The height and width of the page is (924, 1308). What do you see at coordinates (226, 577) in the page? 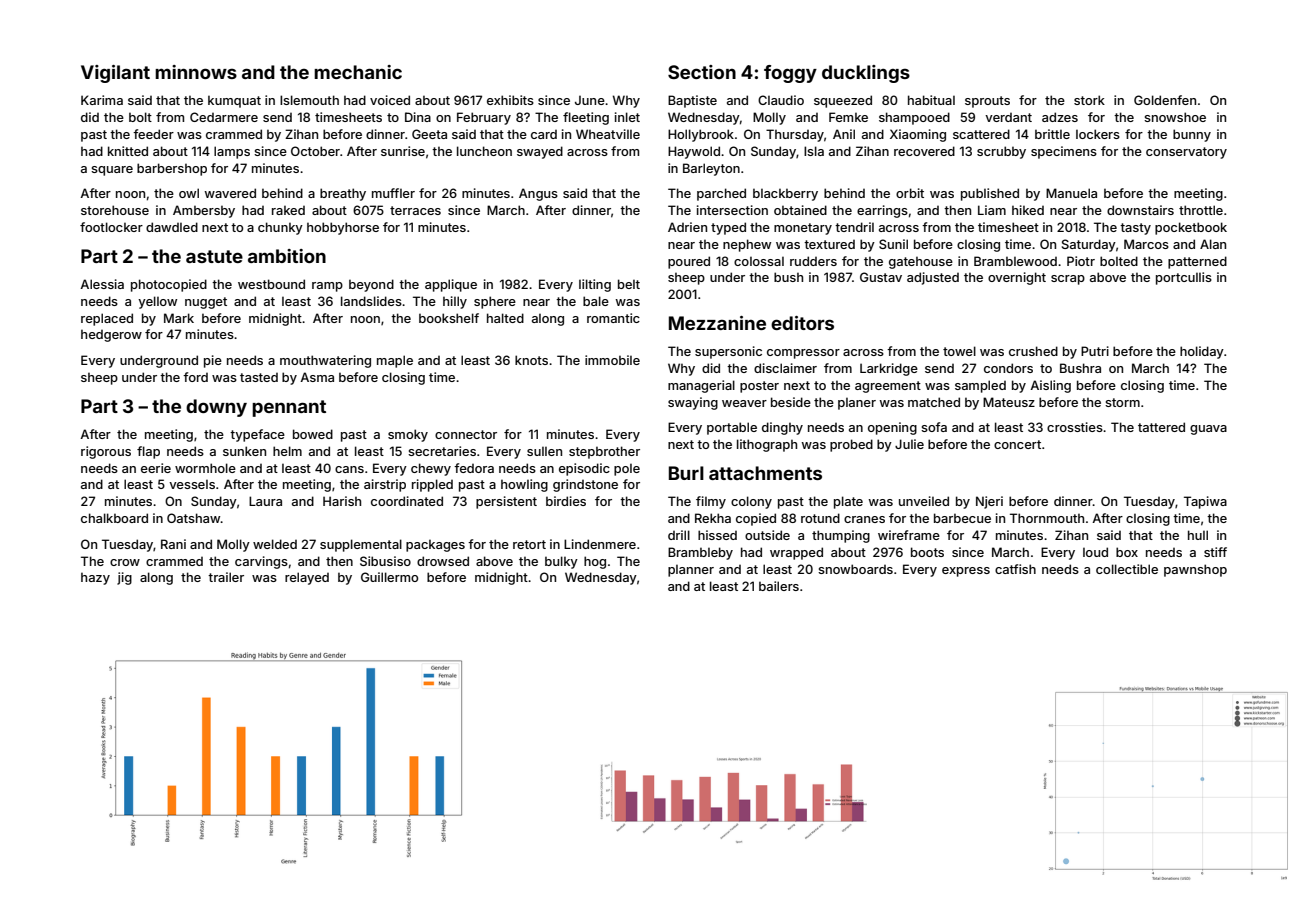
I see `trailer` at bounding box center [226, 577].
